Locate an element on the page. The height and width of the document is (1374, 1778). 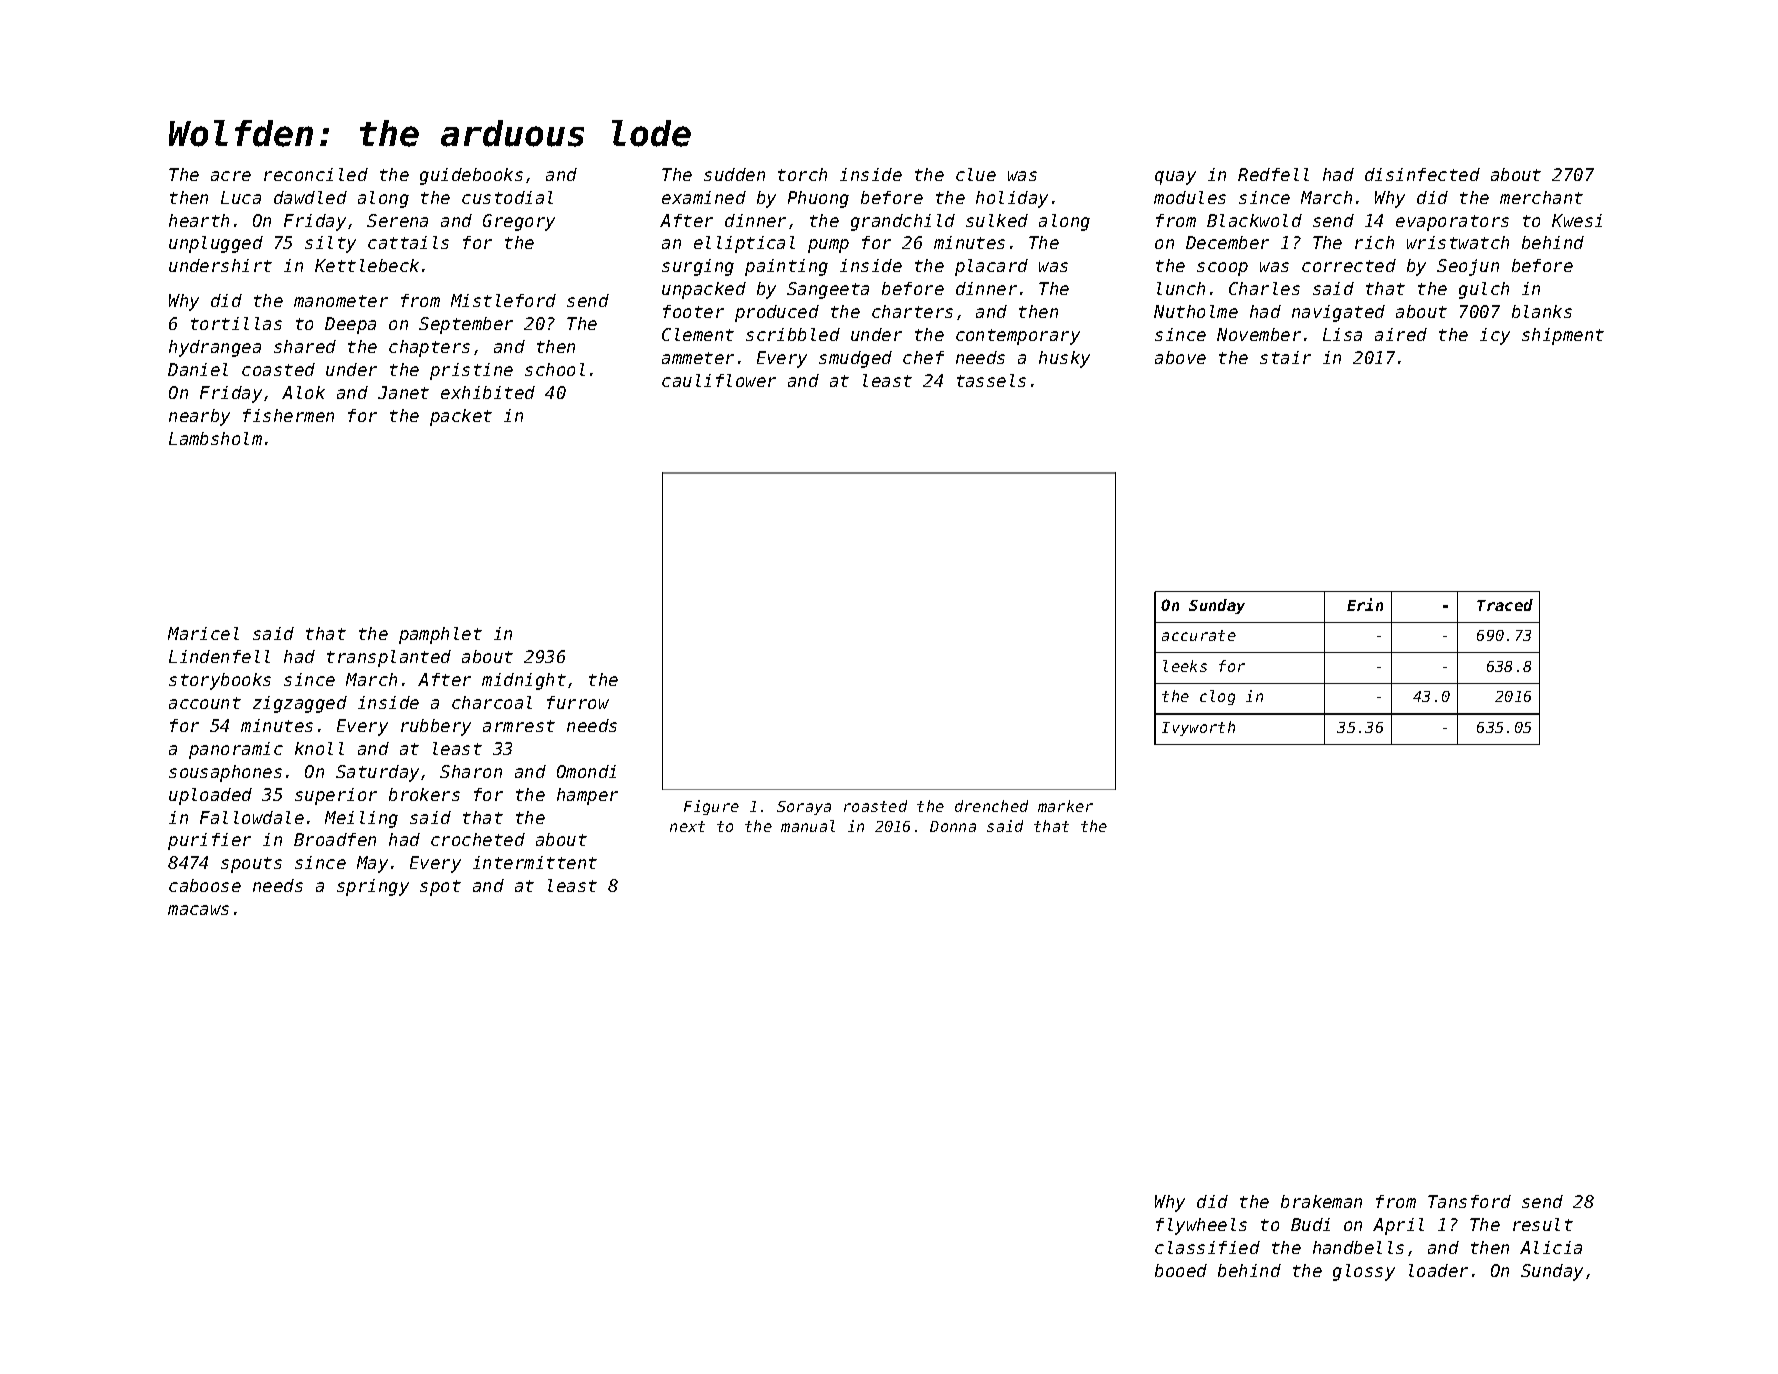
sulked is located at coordinates (997, 220).
